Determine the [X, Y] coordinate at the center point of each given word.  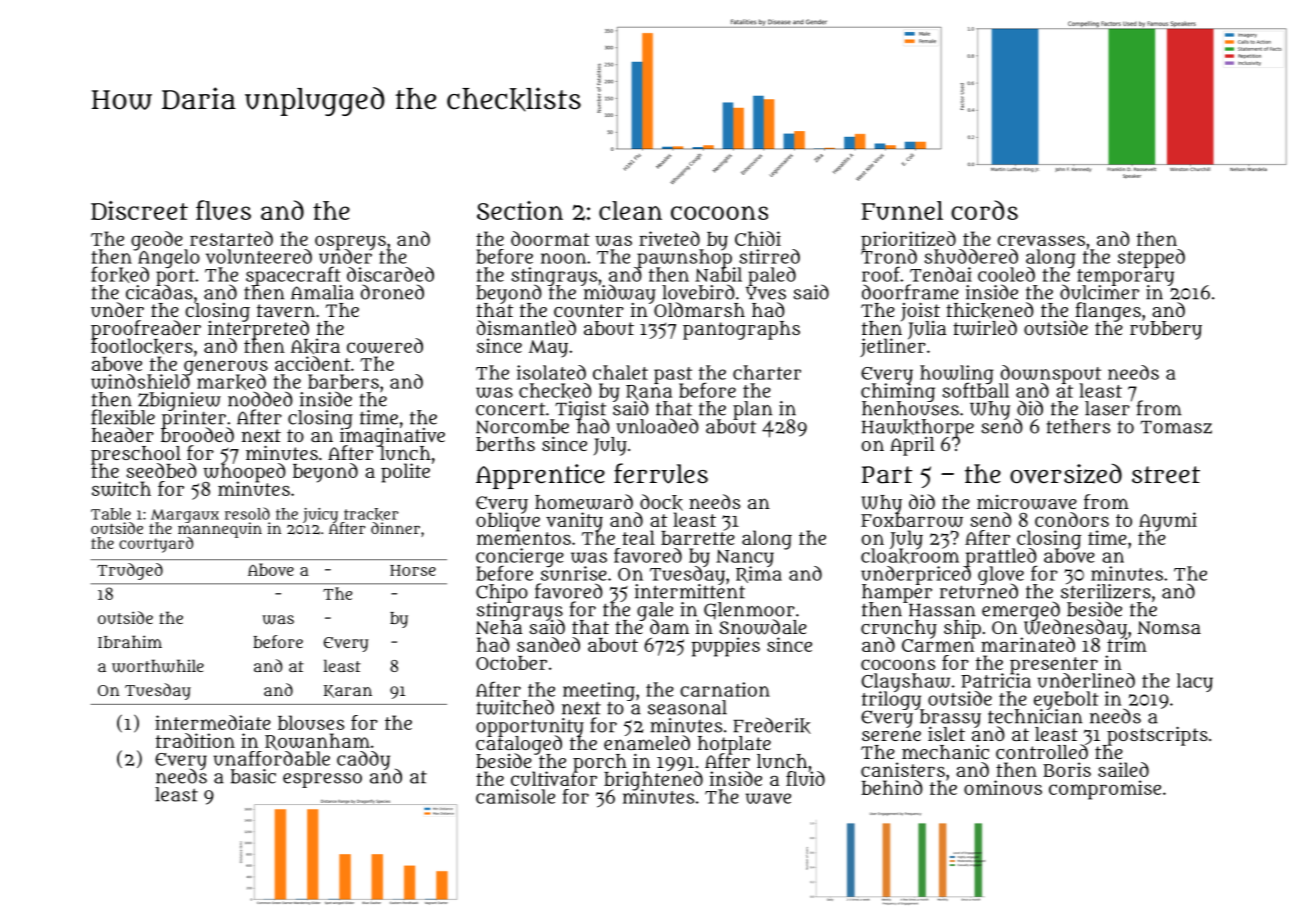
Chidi [758, 238]
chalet [620, 372]
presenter [1055, 665]
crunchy [899, 629]
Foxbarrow [912, 520]
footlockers [142, 346]
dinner [395, 528]
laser [1108, 408]
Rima [759, 575]
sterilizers [1106, 591]
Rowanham [317, 741]
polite [405, 473]
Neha [499, 627]
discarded [390, 274]
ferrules [661, 473]
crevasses [1041, 240]
